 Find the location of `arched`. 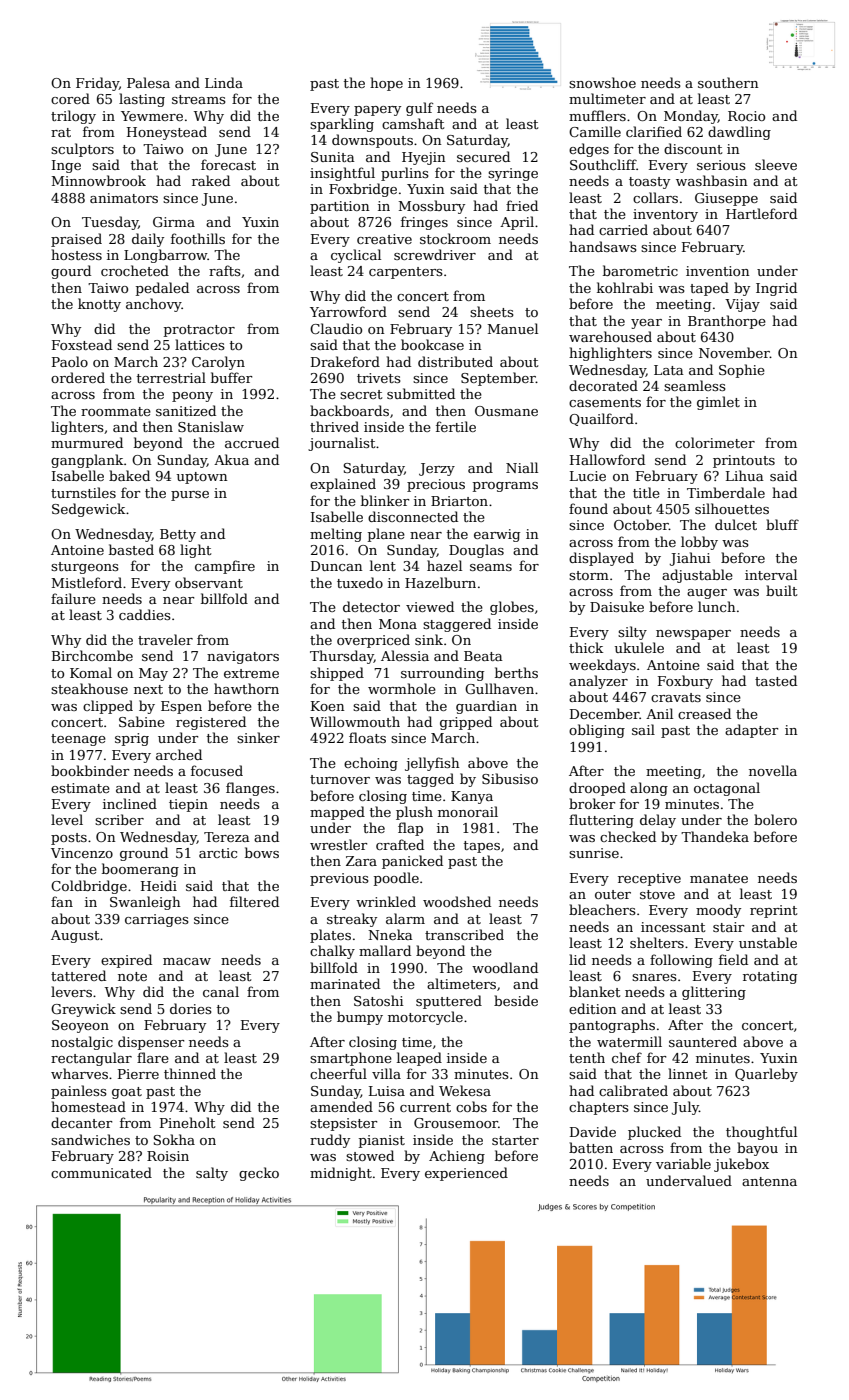

arched is located at coordinates (179, 754).
